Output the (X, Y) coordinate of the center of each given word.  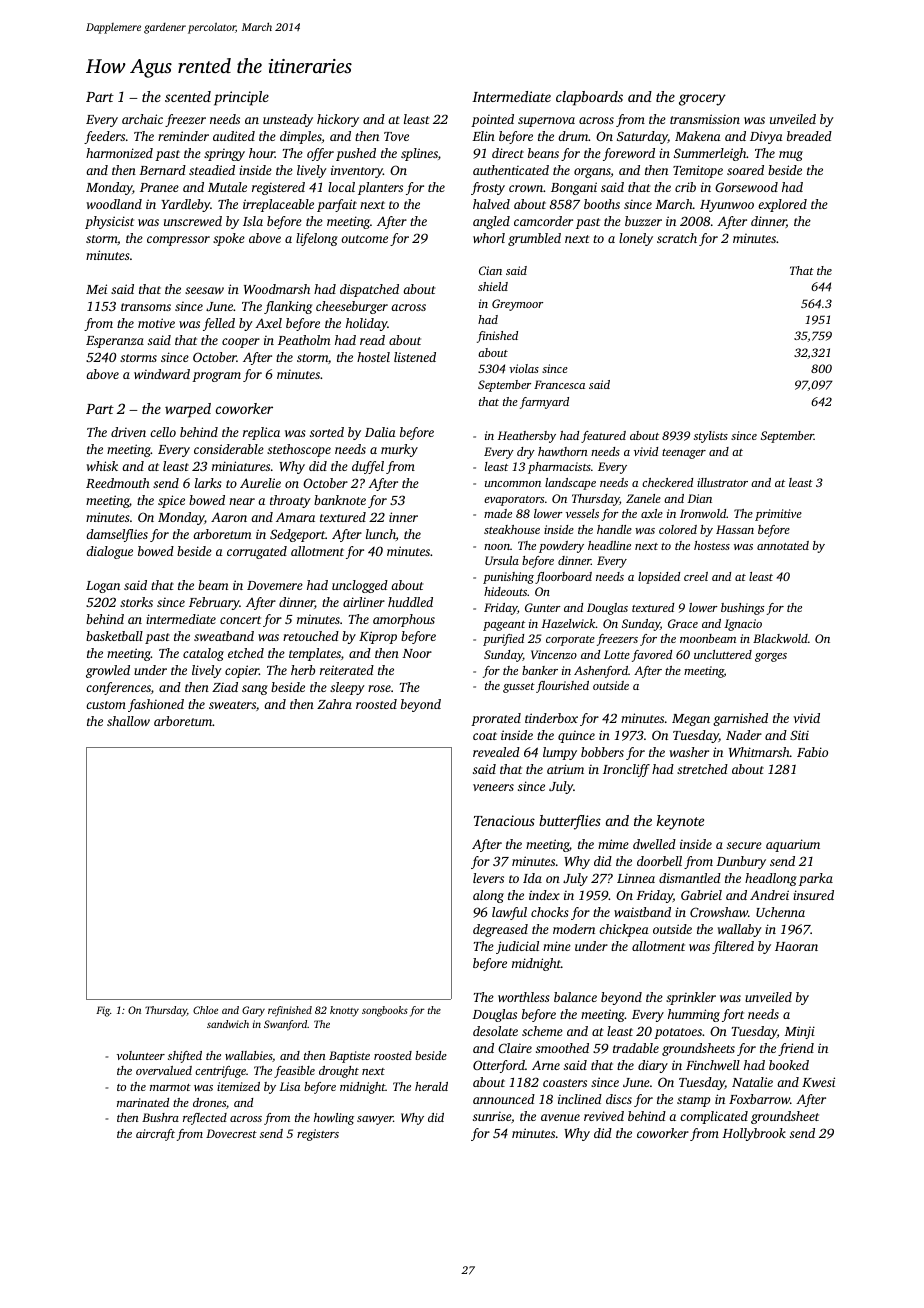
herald (431, 1086)
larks (208, 483)
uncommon (513, 484)
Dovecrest (231, 1133)
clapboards (589, 98)
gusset (519, 688)
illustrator (722, 482)
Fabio (812, 752)
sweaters (232, 705)
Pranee (159, 187)
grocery (702, 100)
